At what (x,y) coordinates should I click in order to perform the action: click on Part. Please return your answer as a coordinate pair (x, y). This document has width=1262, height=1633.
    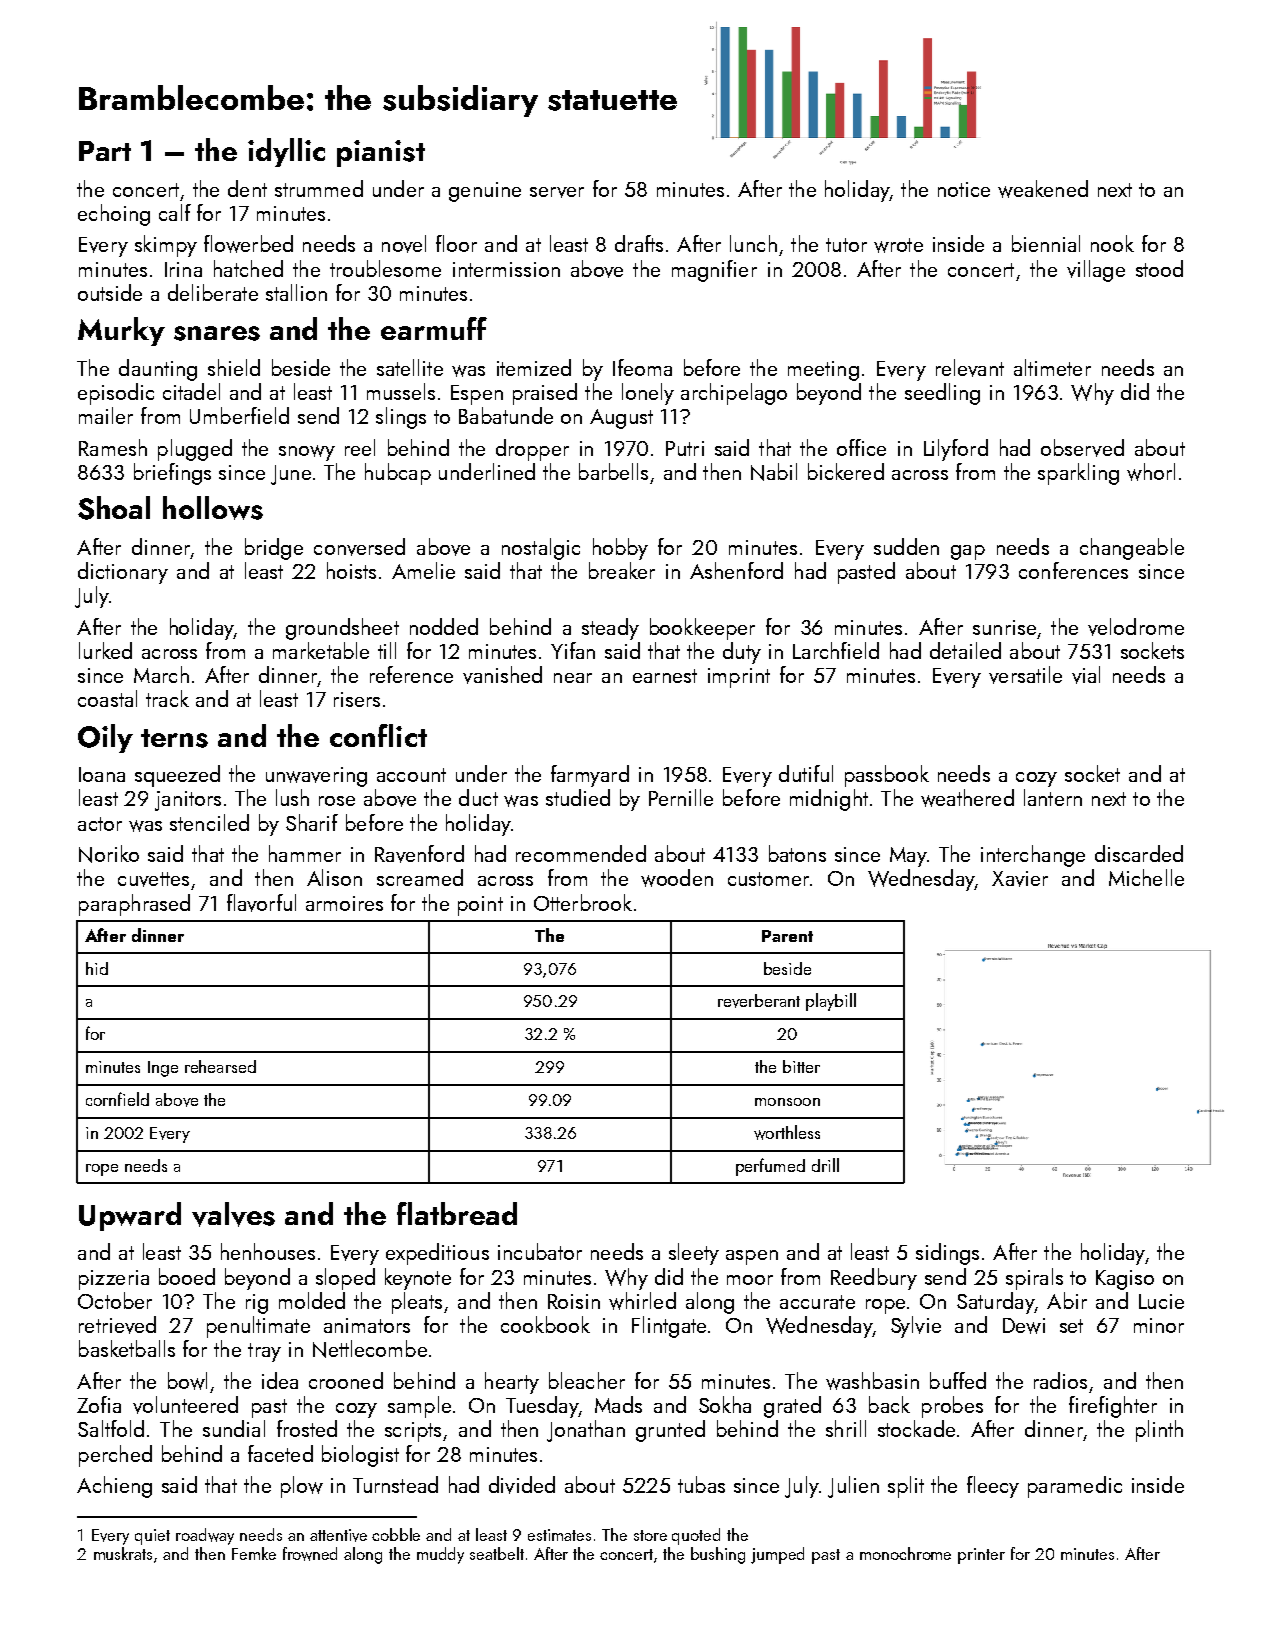
    Looking at the image, I should click on (105, 151).
